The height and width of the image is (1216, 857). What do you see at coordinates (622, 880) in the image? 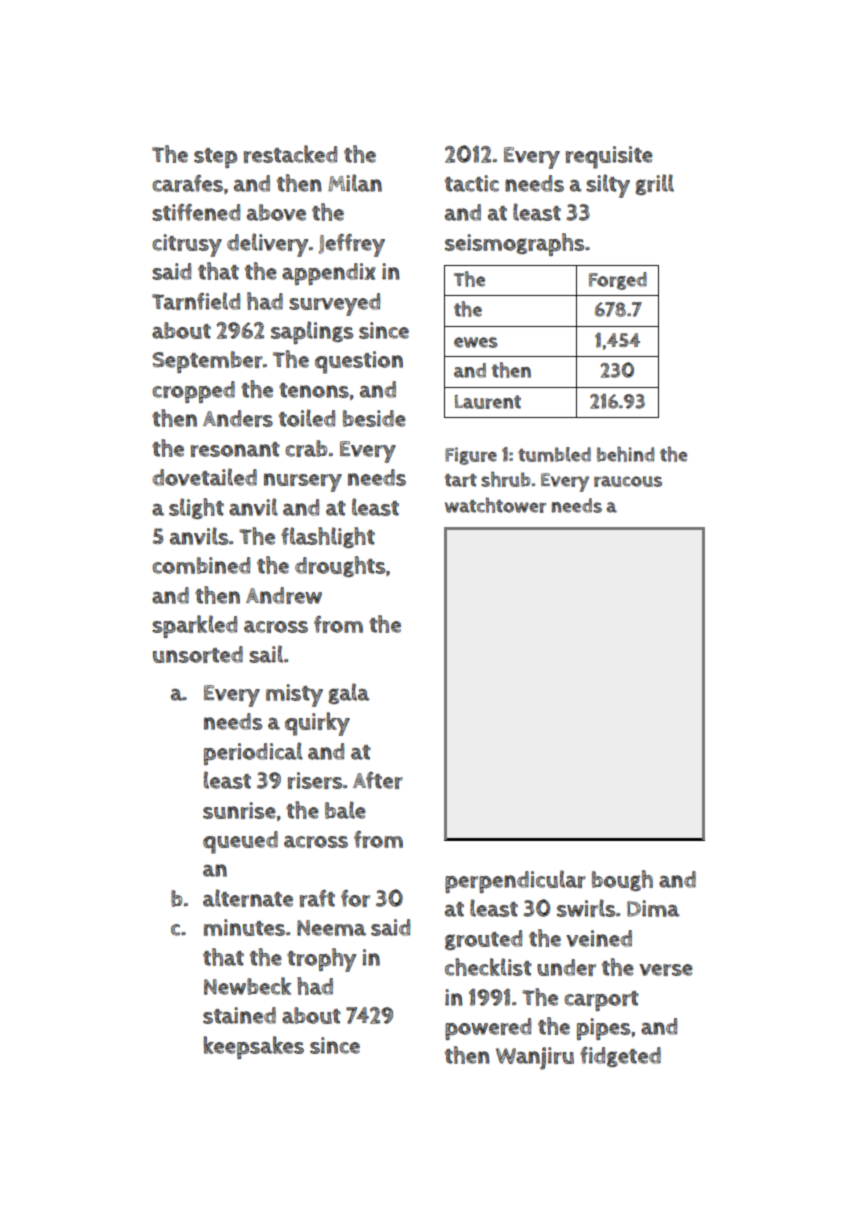
I see `bough` at bounding box center [622, 880].
